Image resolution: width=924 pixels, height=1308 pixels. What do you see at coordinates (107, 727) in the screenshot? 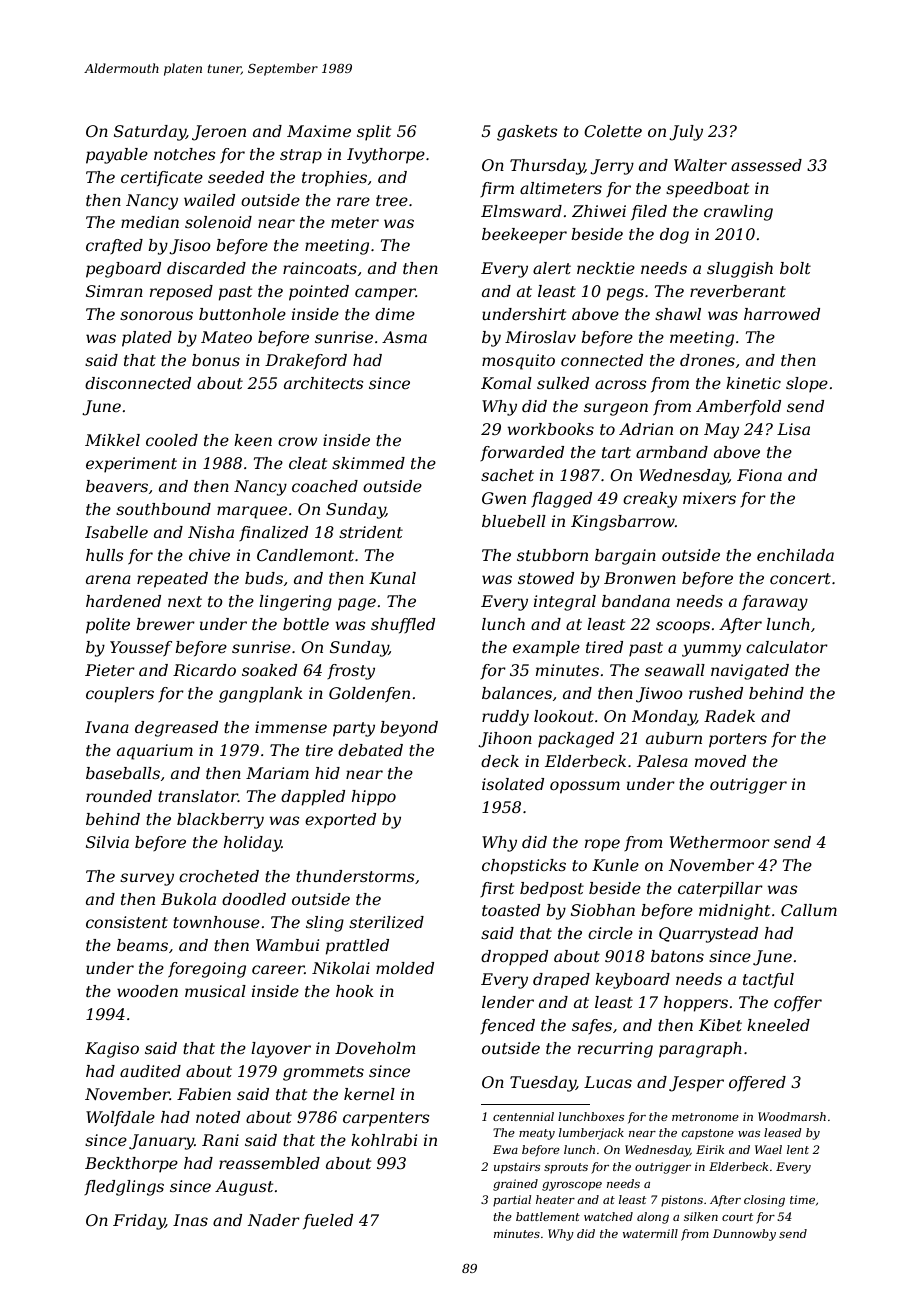
I see `Ivana` at bounding box center [107, 727].
